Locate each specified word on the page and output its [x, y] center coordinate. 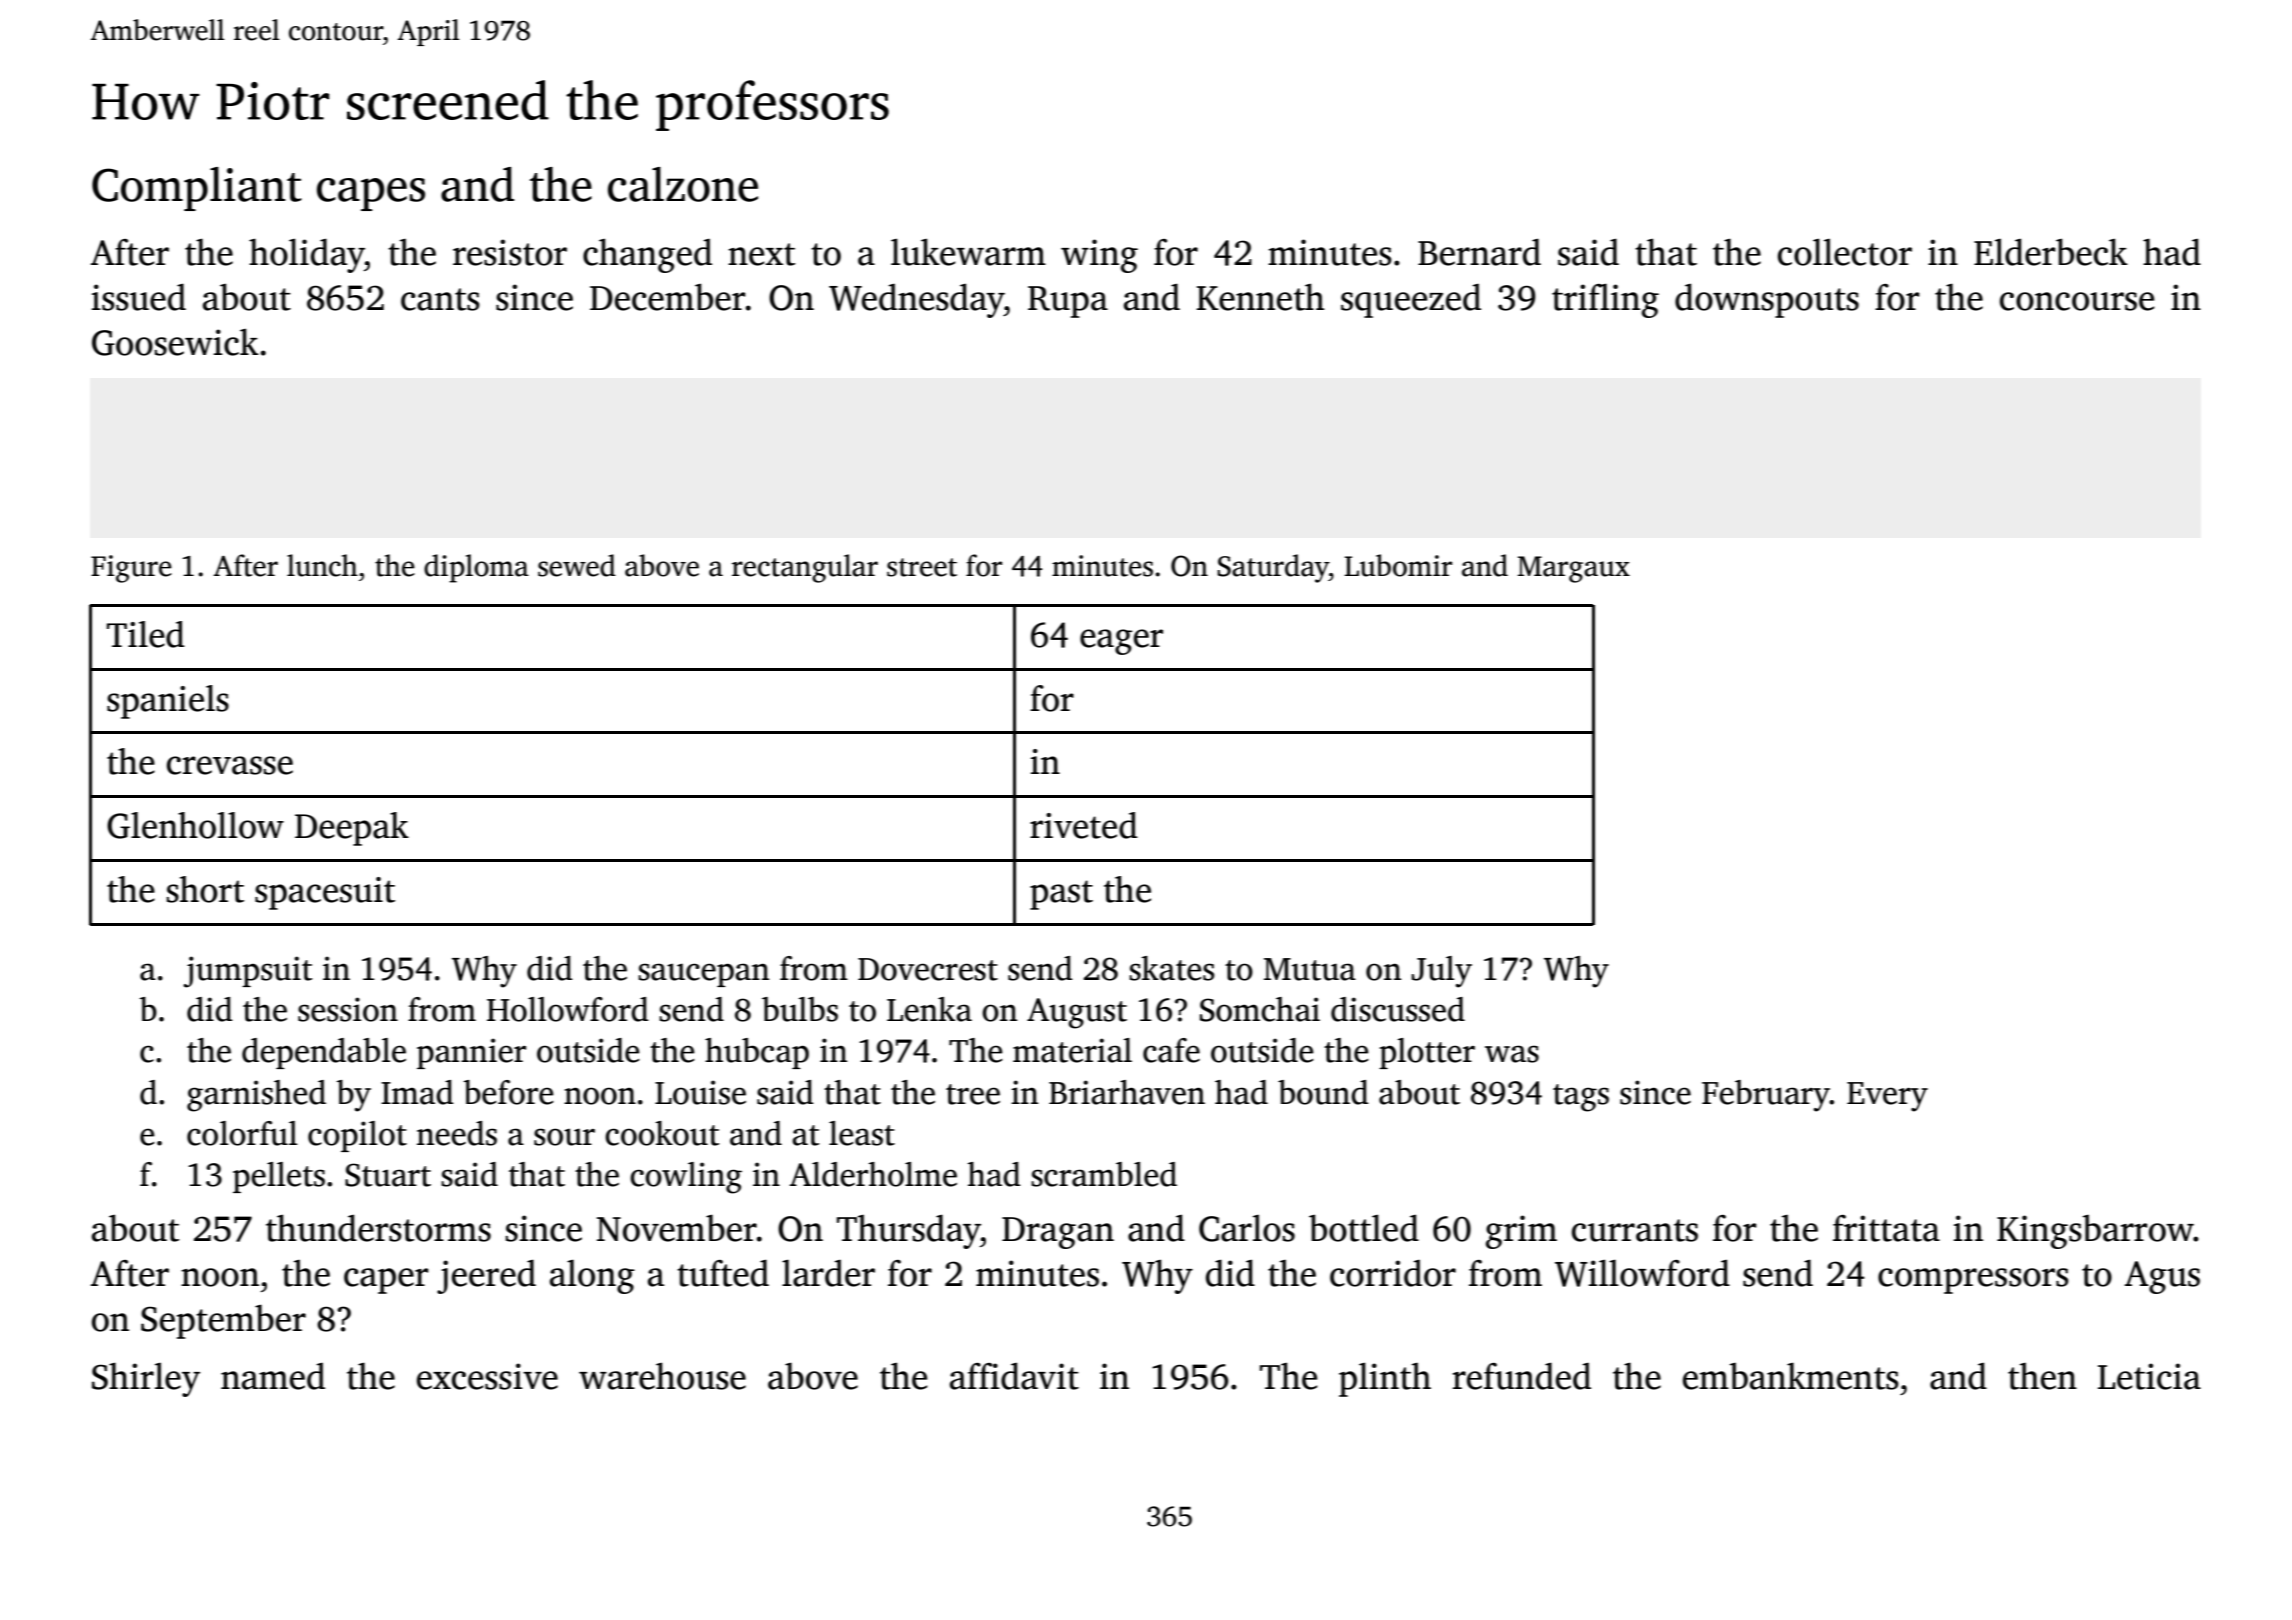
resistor [510, 252]
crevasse [230, 765]
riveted [1084, 825]
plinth [1385, 1379]
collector [1845, 252]
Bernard [1479, 252]
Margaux [1573, 569]
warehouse [662, 1376]
